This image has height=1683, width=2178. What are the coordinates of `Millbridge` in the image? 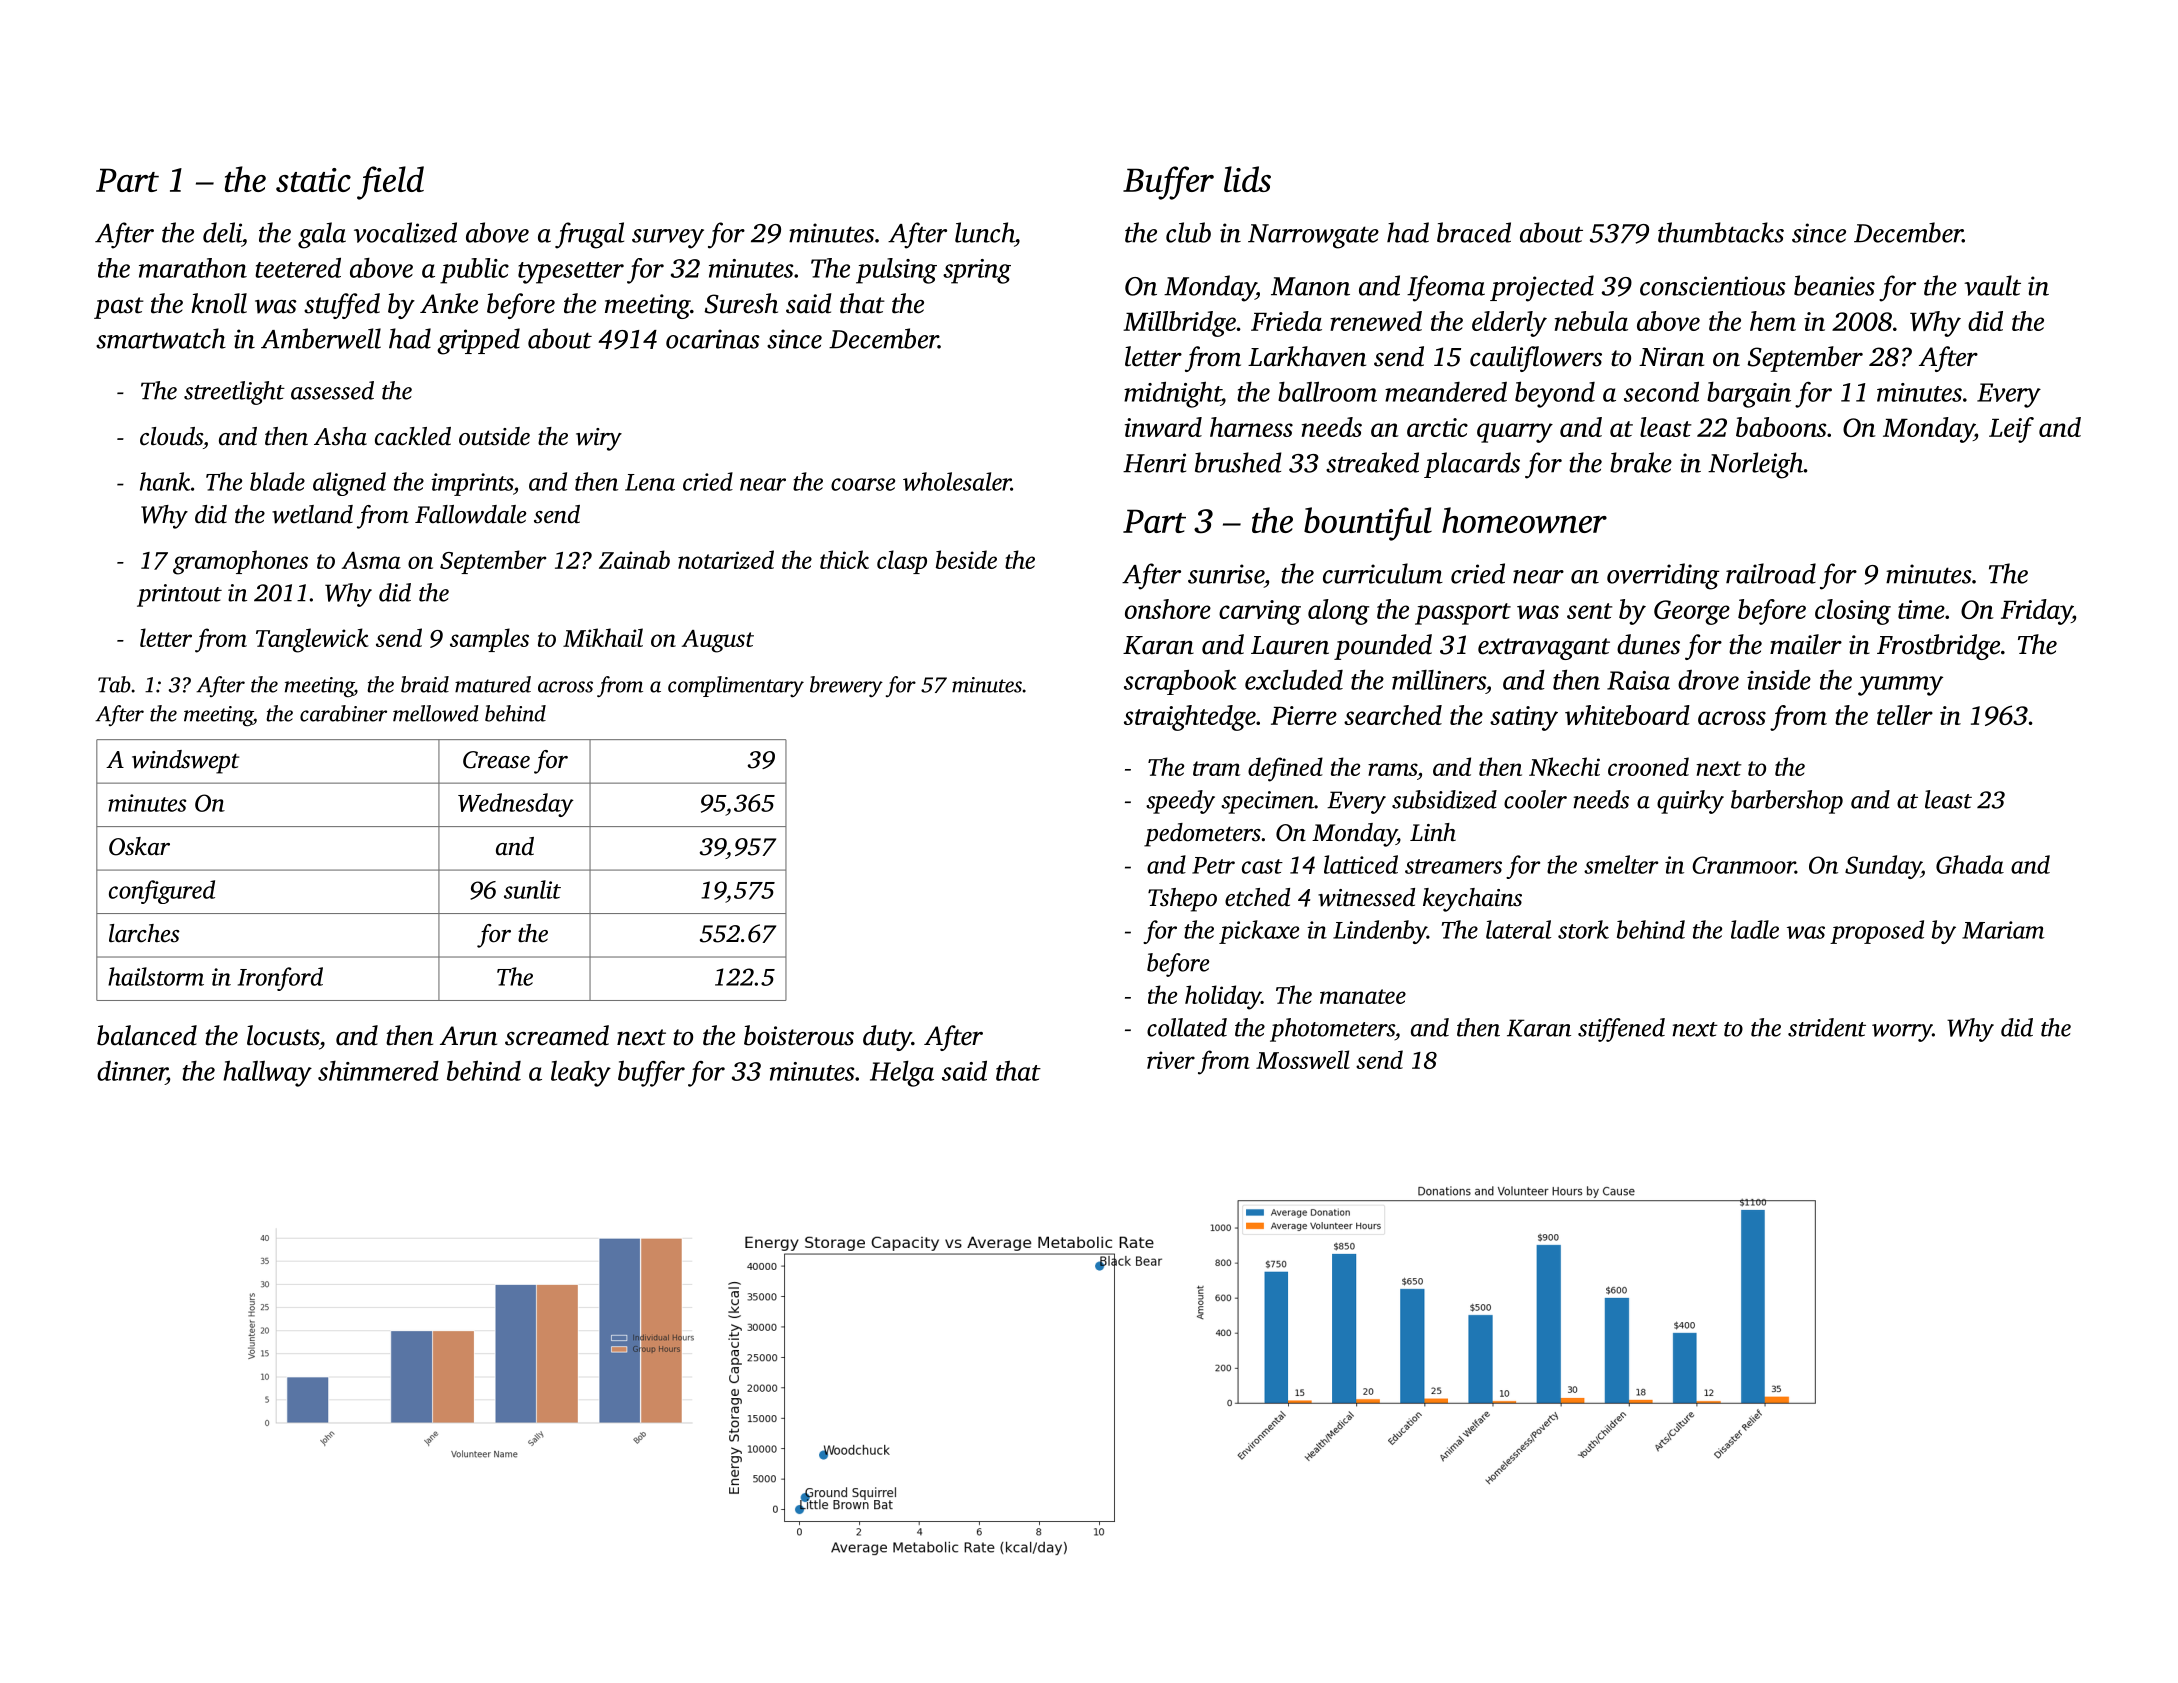 It's located at (1179, 324).
